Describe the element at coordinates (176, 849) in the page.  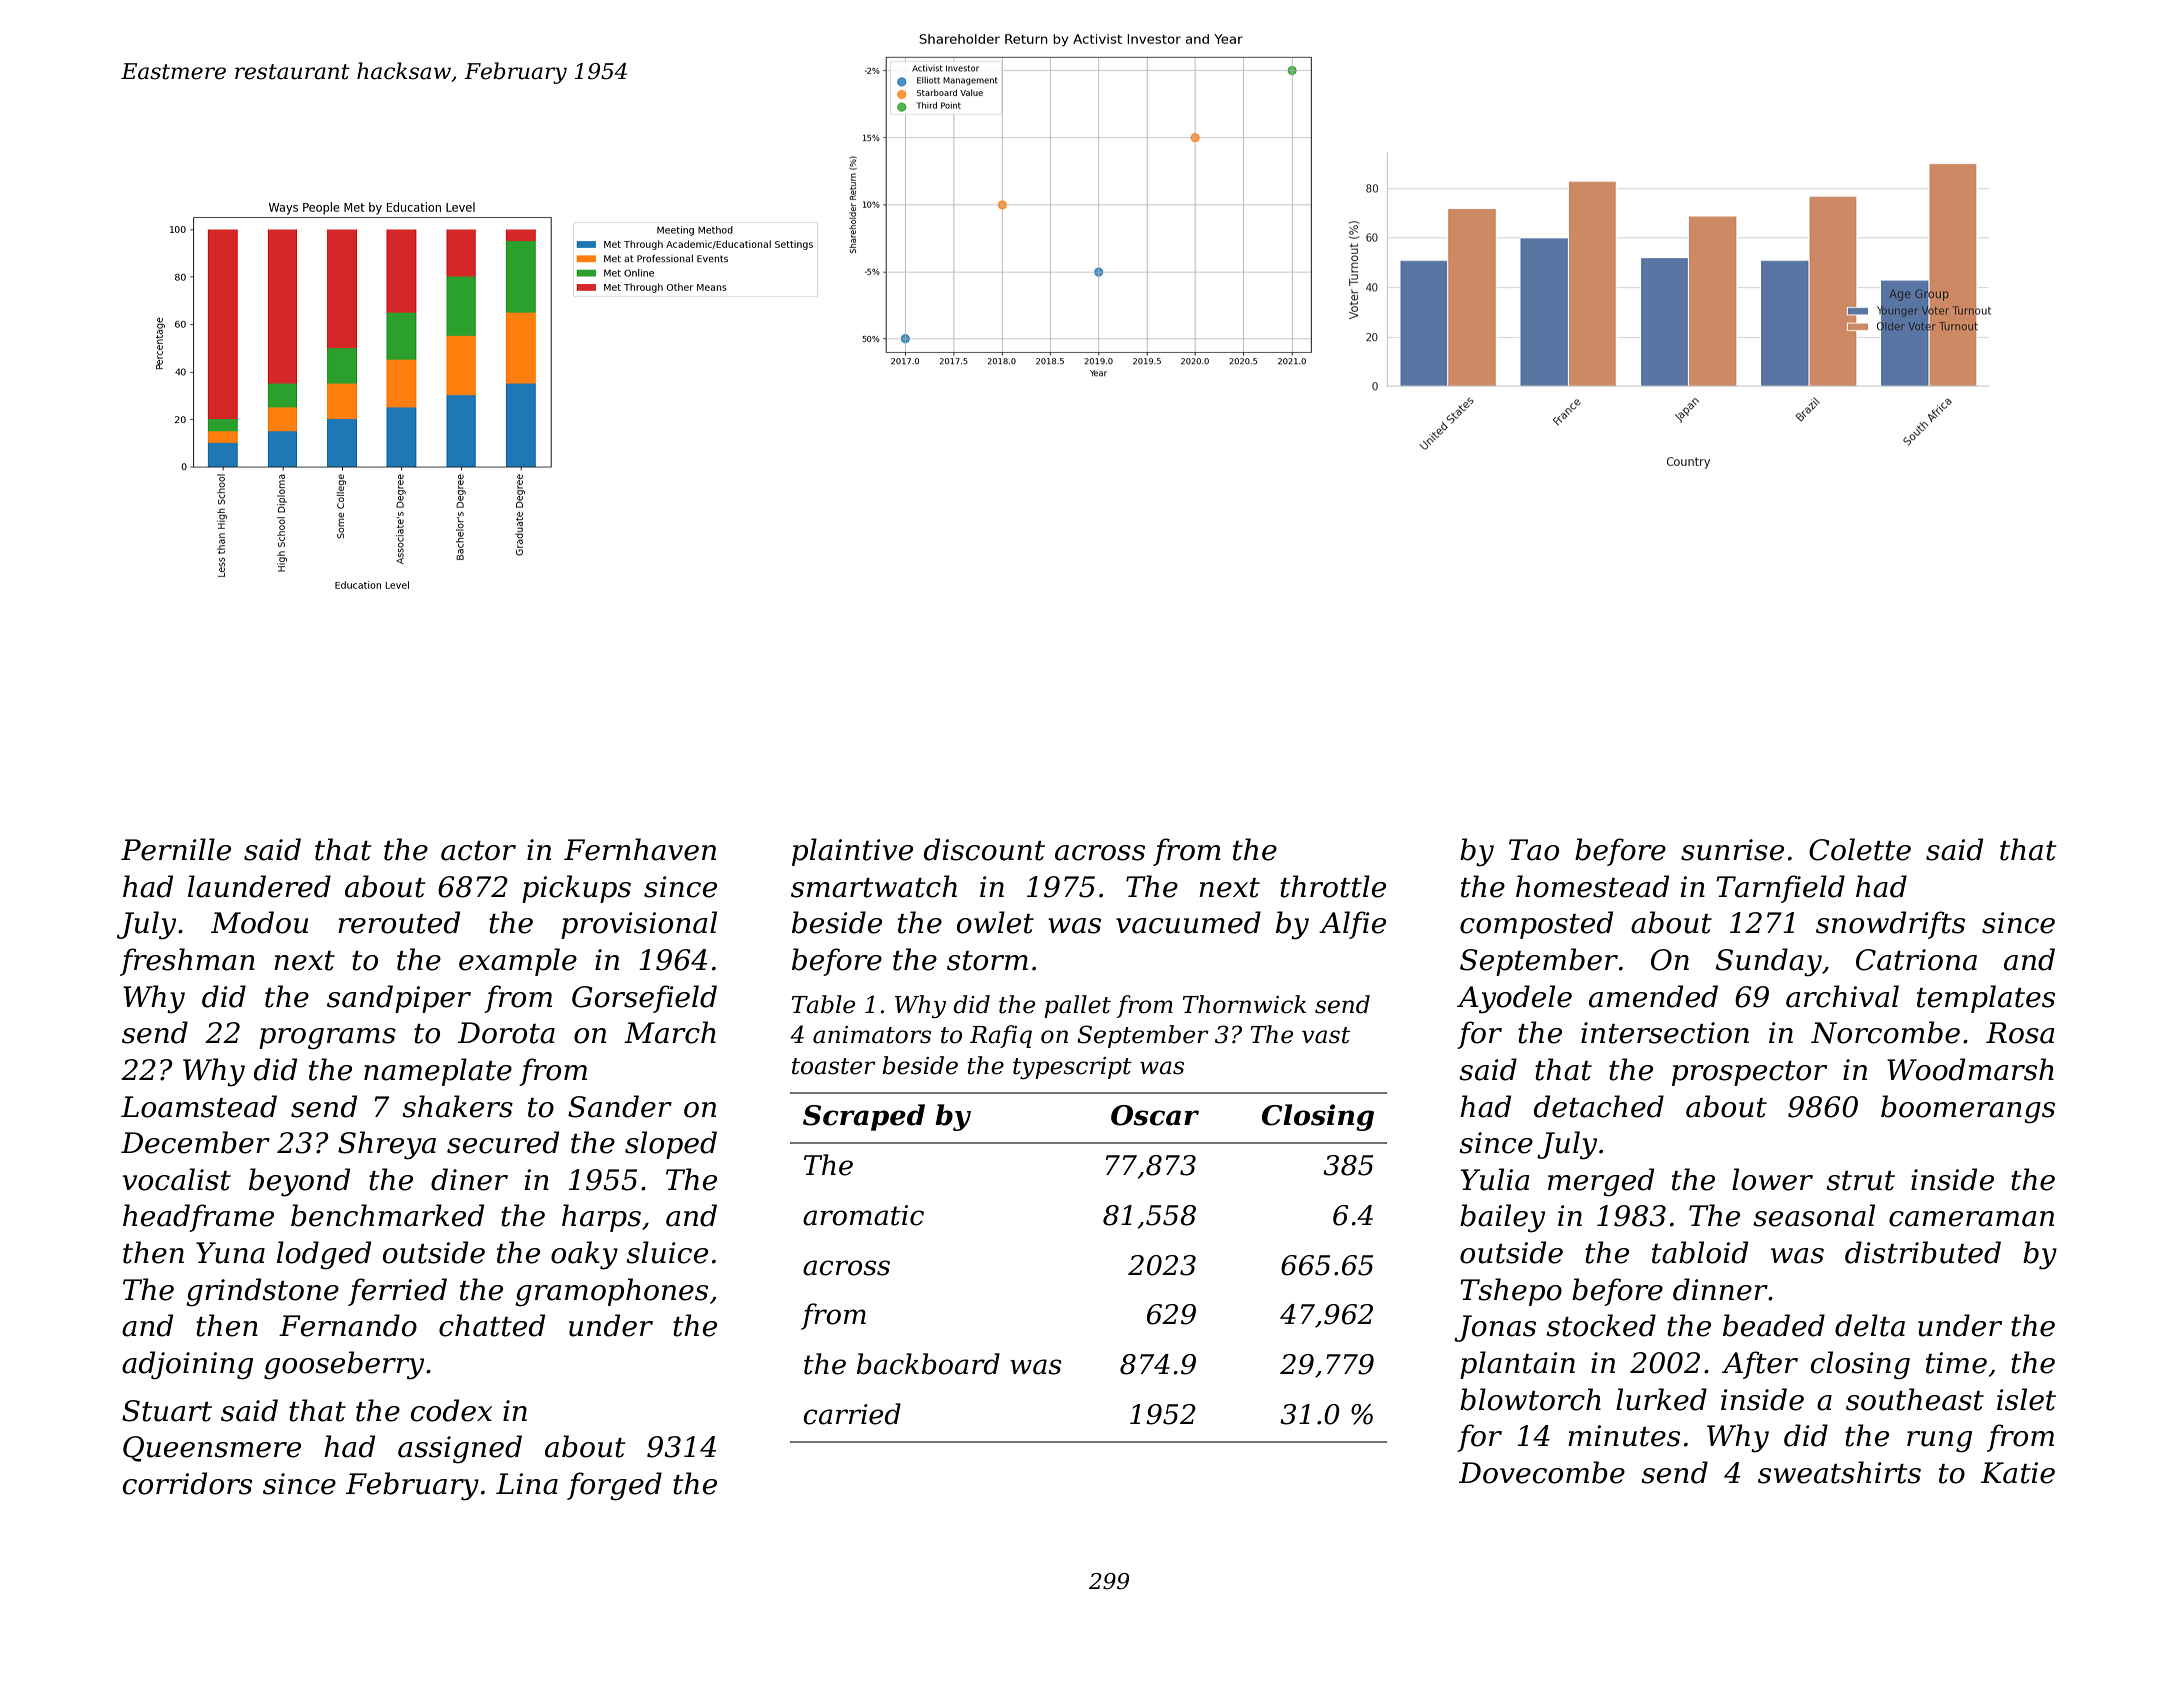
I see `Pernille` at that location.
